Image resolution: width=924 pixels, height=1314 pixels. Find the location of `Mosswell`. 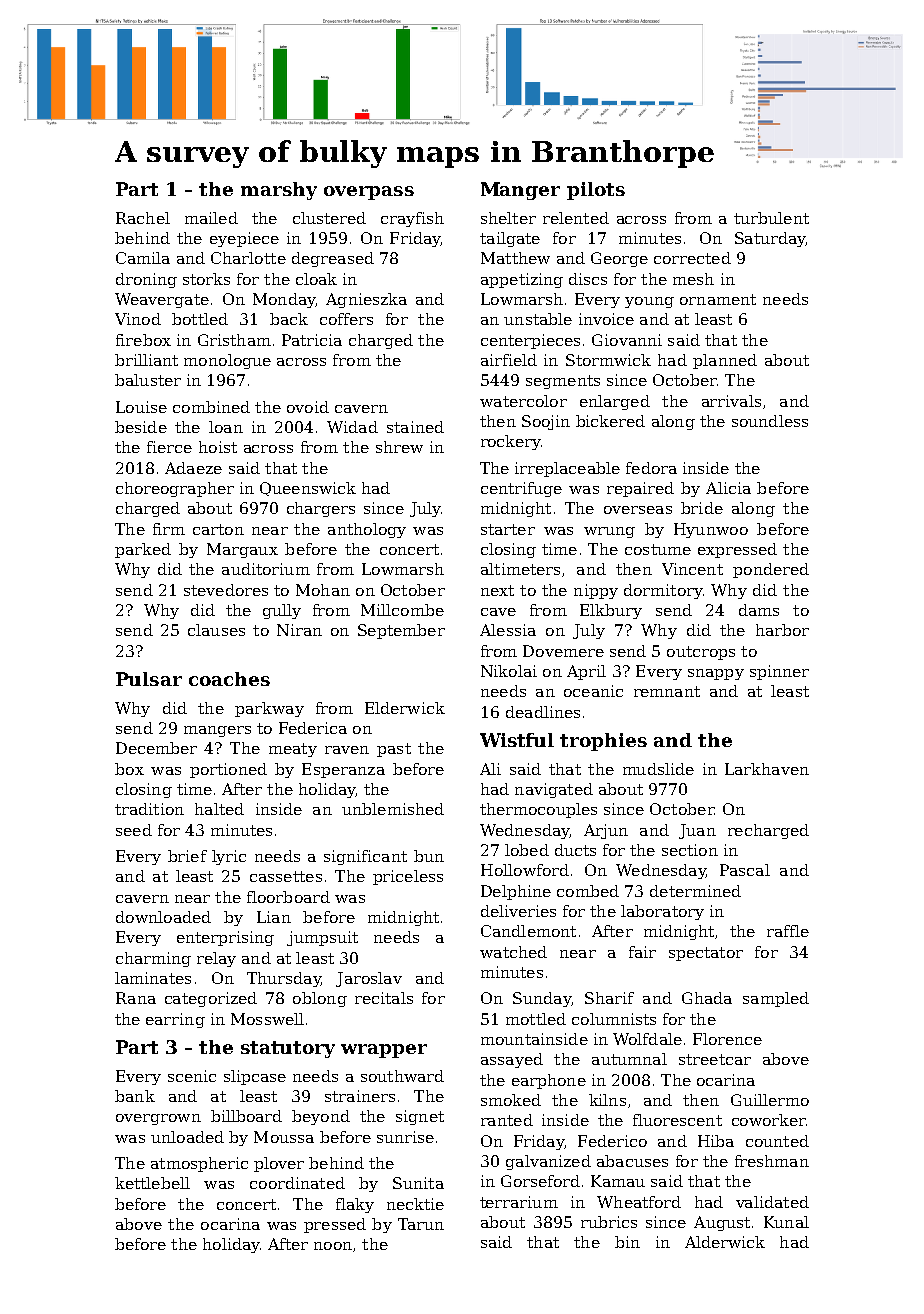

Mosswell is located at coordinates (267, 1019).
